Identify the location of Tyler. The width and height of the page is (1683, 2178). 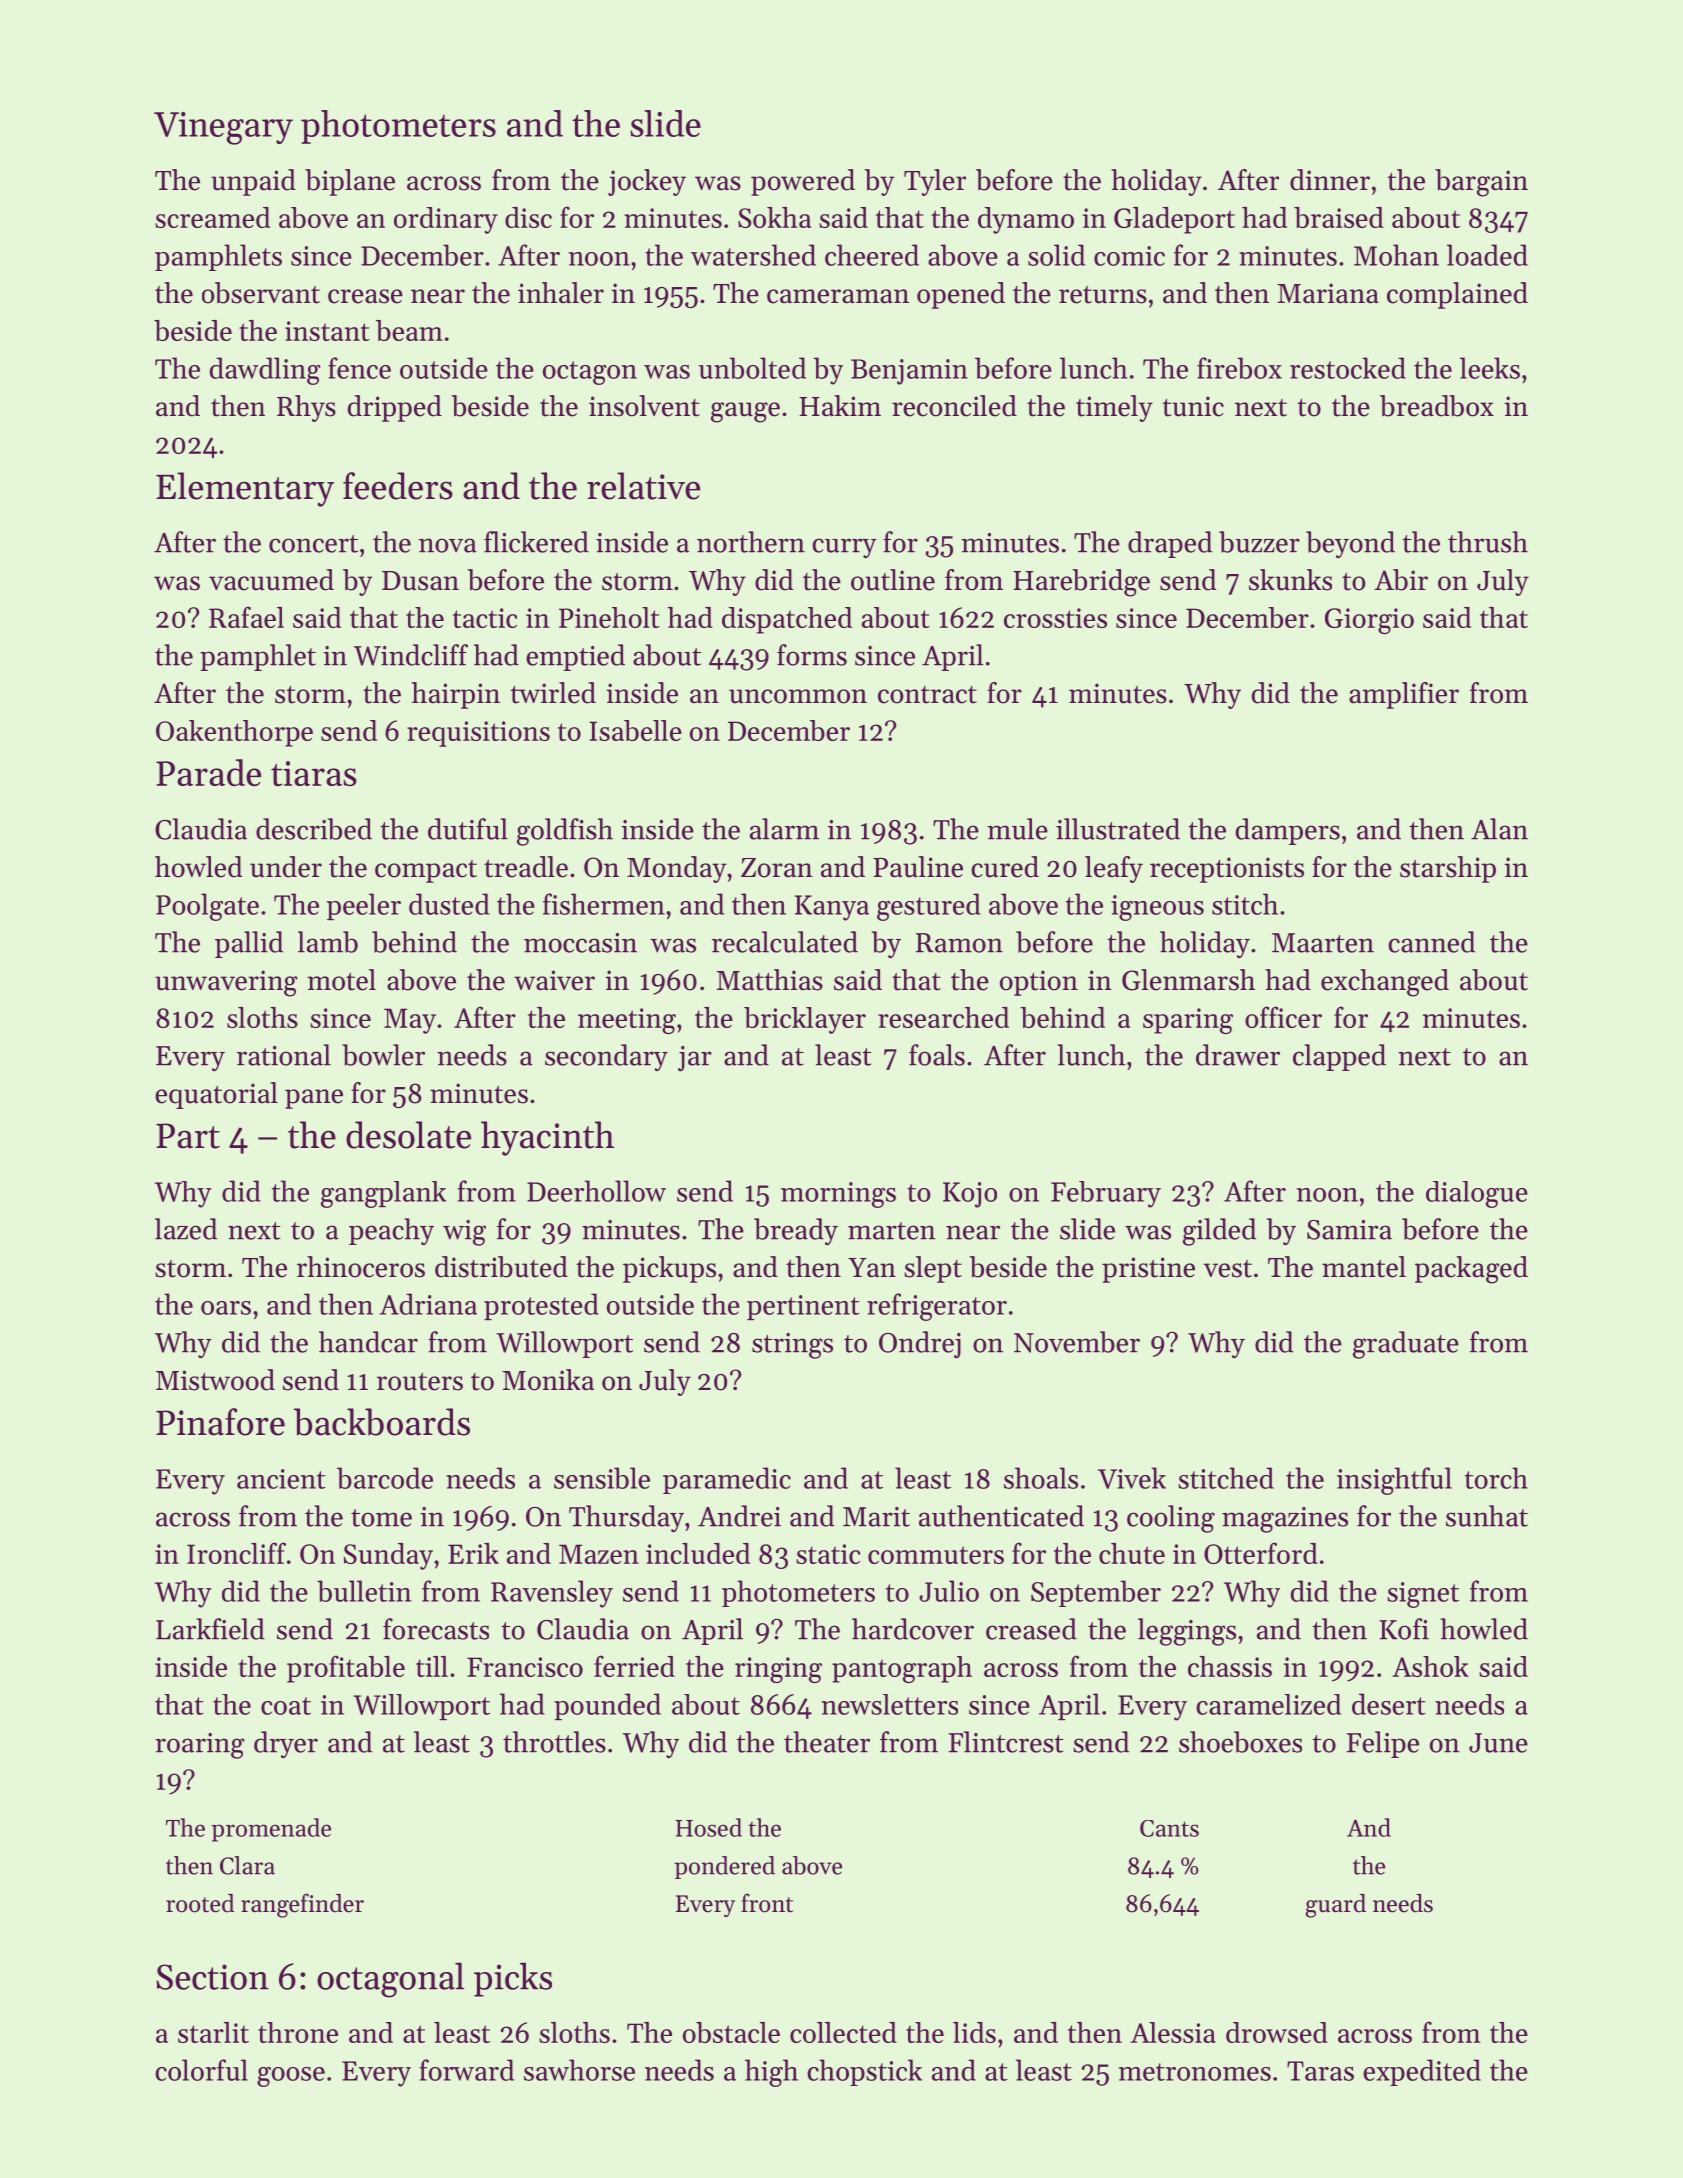
(935, 182).
